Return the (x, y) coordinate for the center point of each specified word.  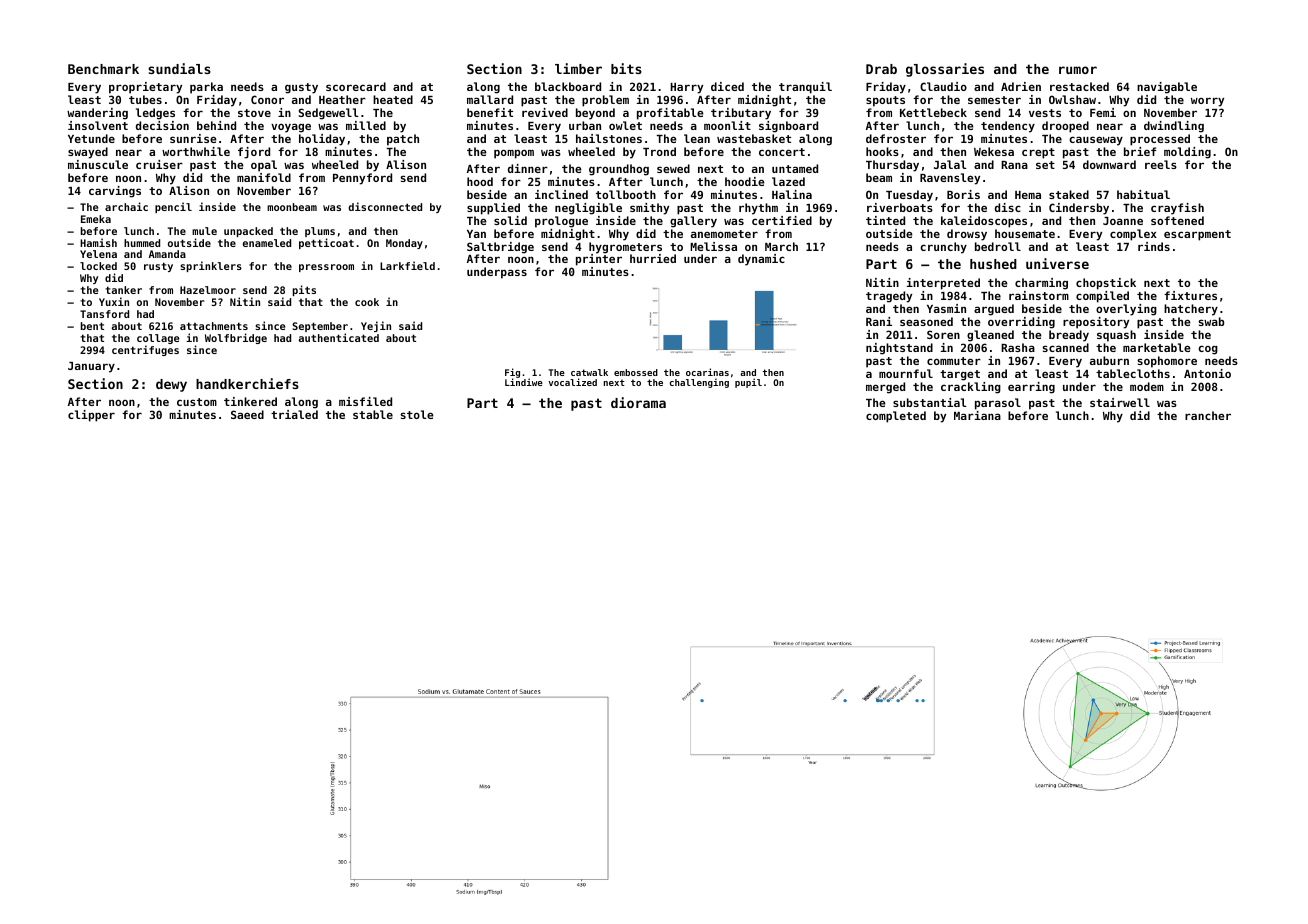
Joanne (1123, 221)
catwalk (589, 372)
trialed (294, 414)
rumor (1078, 70)
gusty (301, 88)
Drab (881, 69)
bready (1069, 336)
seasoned (926, 321)
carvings (115, 192)
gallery (693, 222)
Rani (879, 321)
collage (158, 339)
